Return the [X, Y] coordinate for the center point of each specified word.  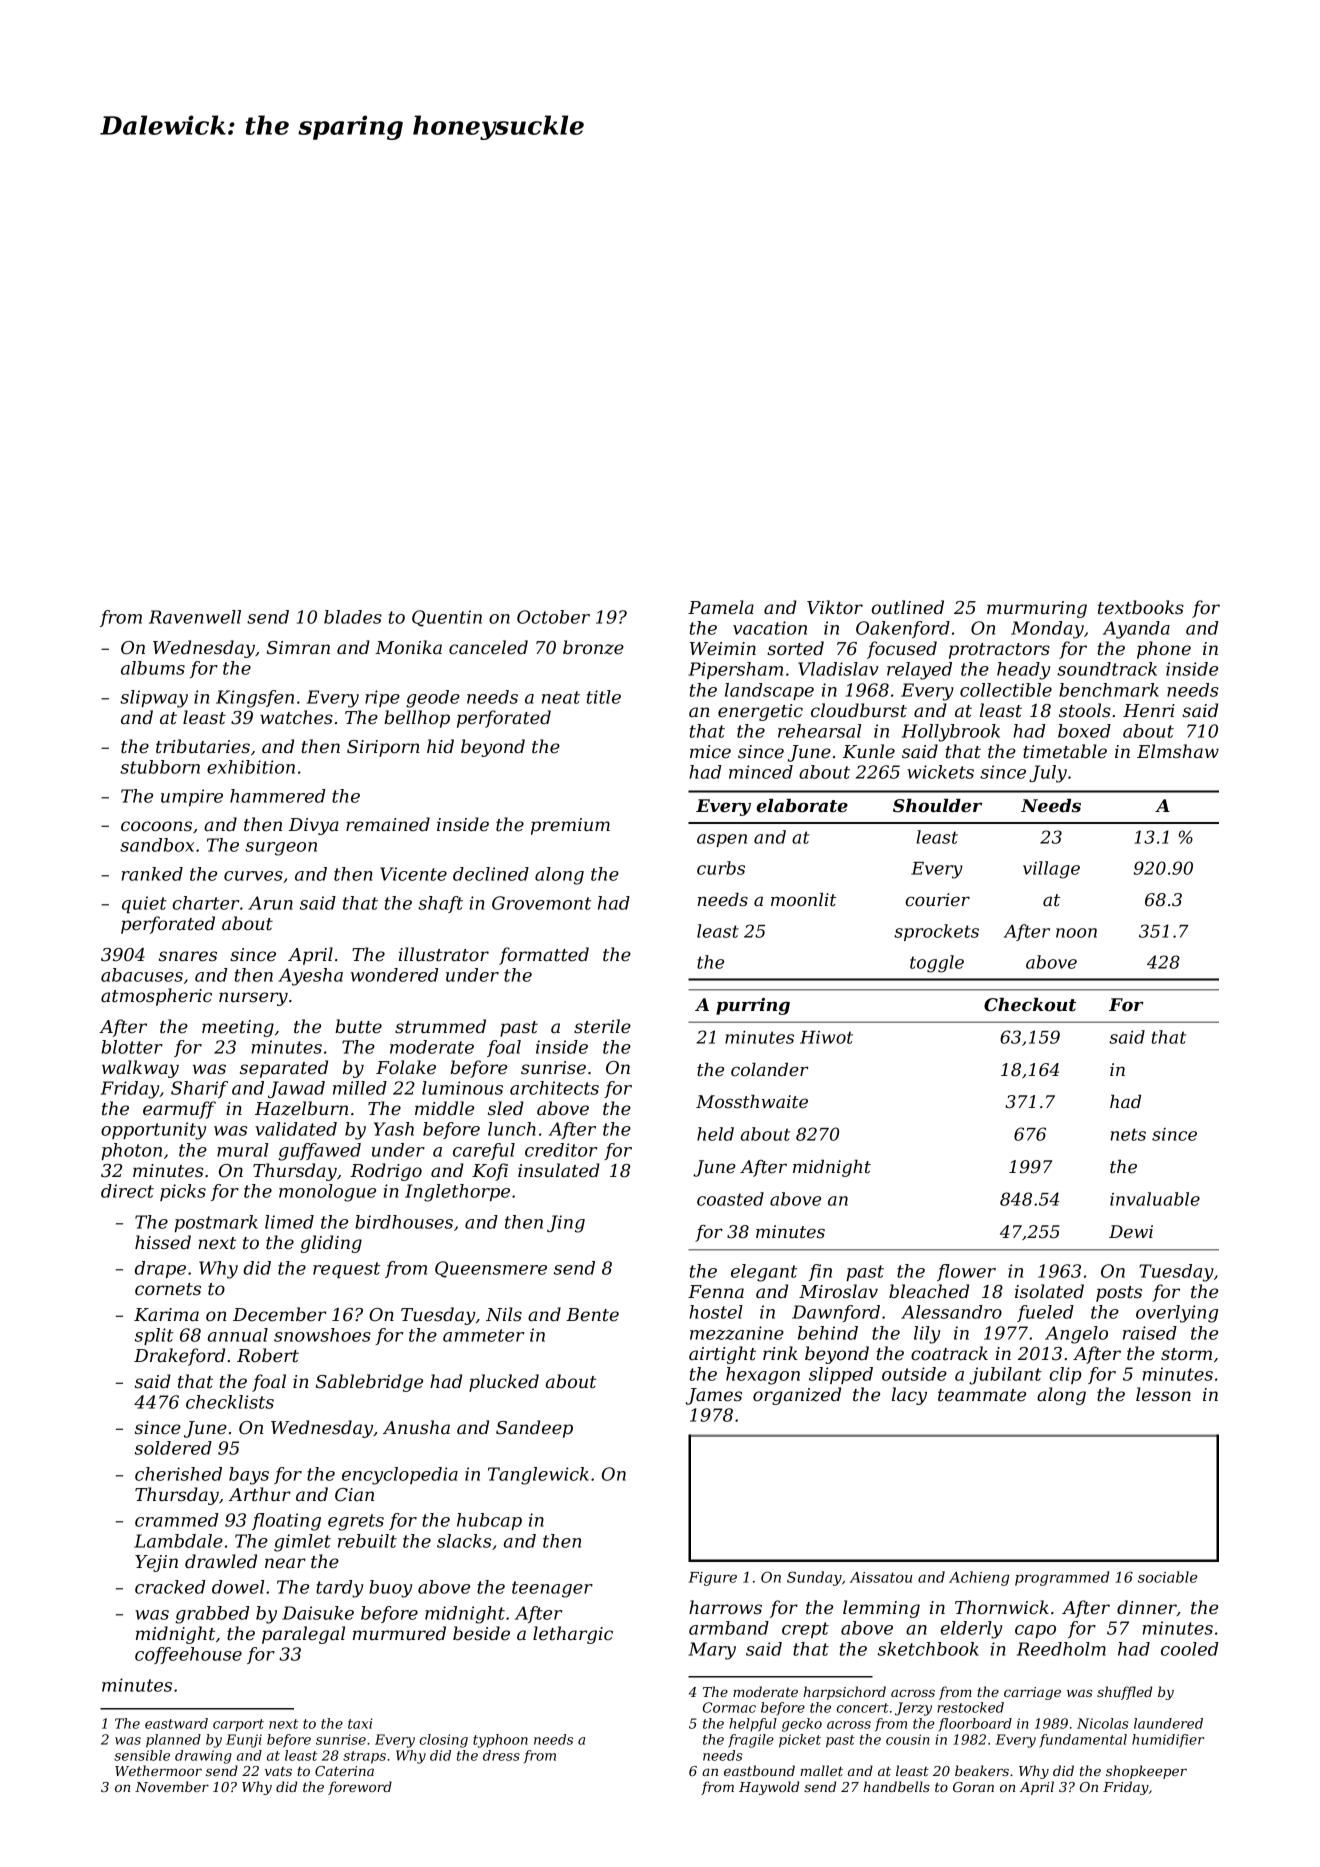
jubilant [1005, 1376]
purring [753, 1006]
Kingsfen [255, 699]
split [154, 1336]
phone [1164, 650]
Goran [973, 1787]
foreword [360, 1788]
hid [440, 746]
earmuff [179, 1110]
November [172, 1786]
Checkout [1030, 1005]
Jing [566, 1224]
